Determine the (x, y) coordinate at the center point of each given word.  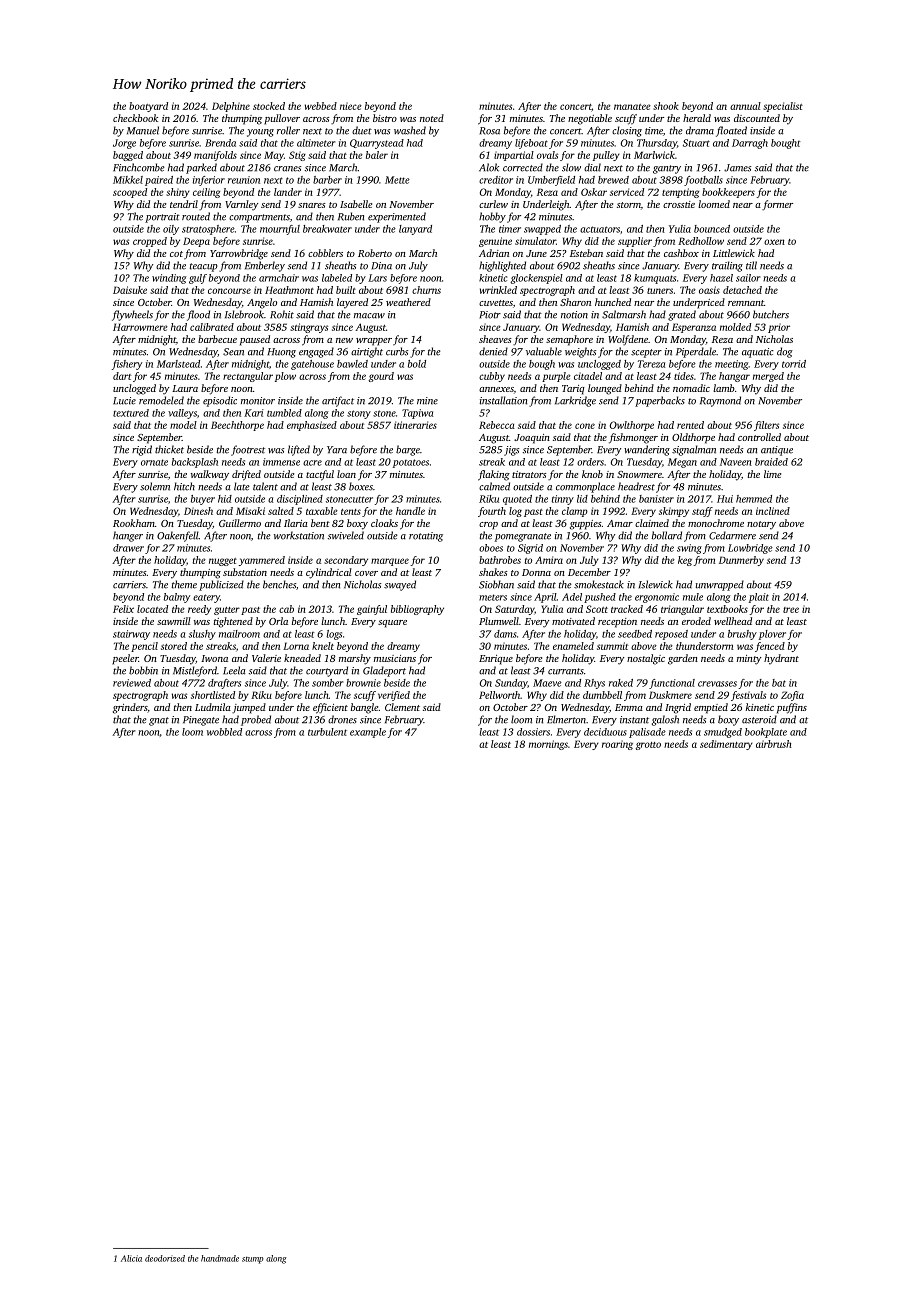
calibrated (212, 327)
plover (772, 635)
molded (735, 327)
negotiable (590, 119)
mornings (548, 745)
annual (745, 106)
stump (253, 1260)
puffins (792, 708)
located (152, 609)
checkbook (135, 118)
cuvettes (496, 303)
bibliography (417, 610)
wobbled (224, 732)
